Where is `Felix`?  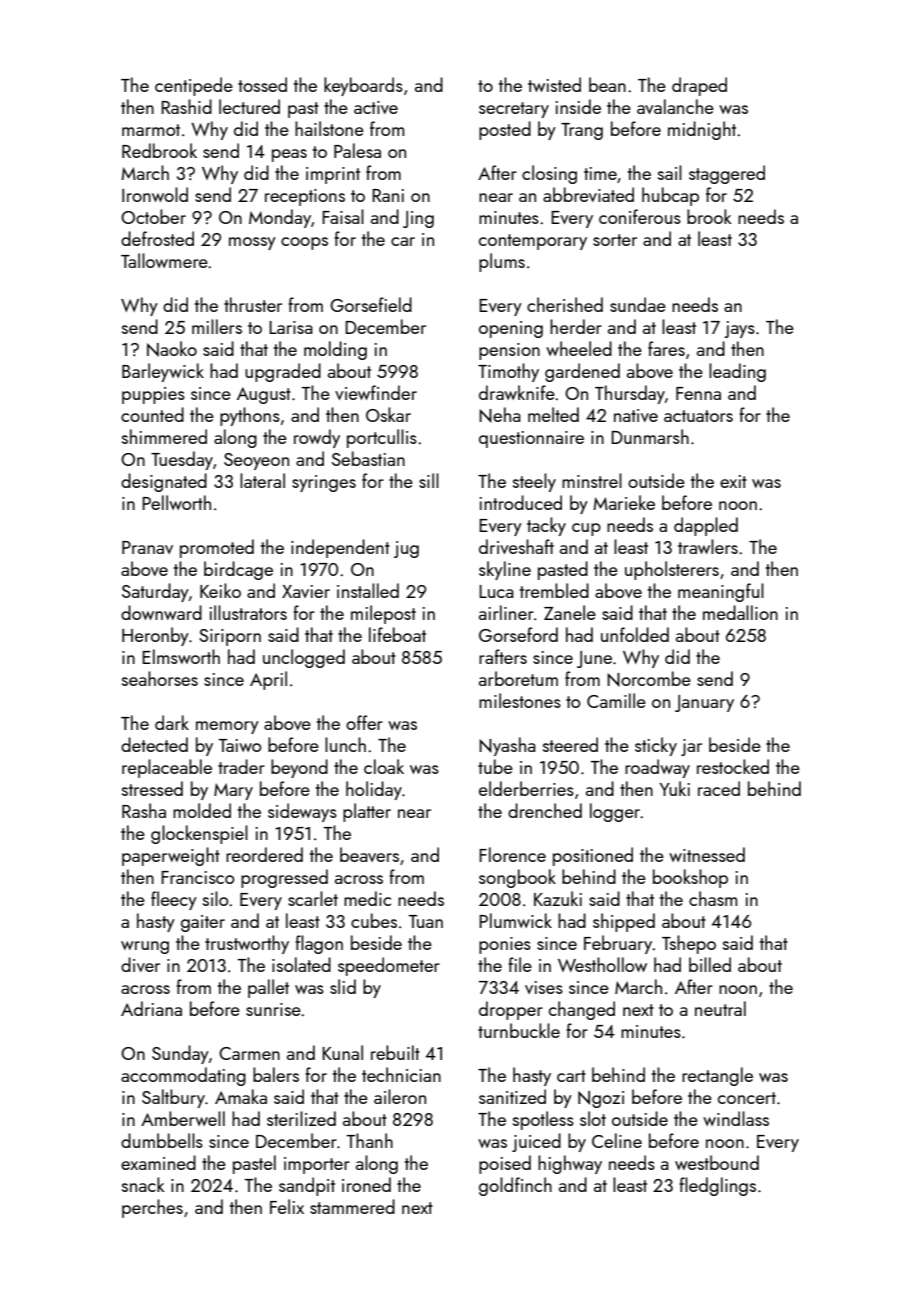 Felix is located at coordinates (287, 1206).
